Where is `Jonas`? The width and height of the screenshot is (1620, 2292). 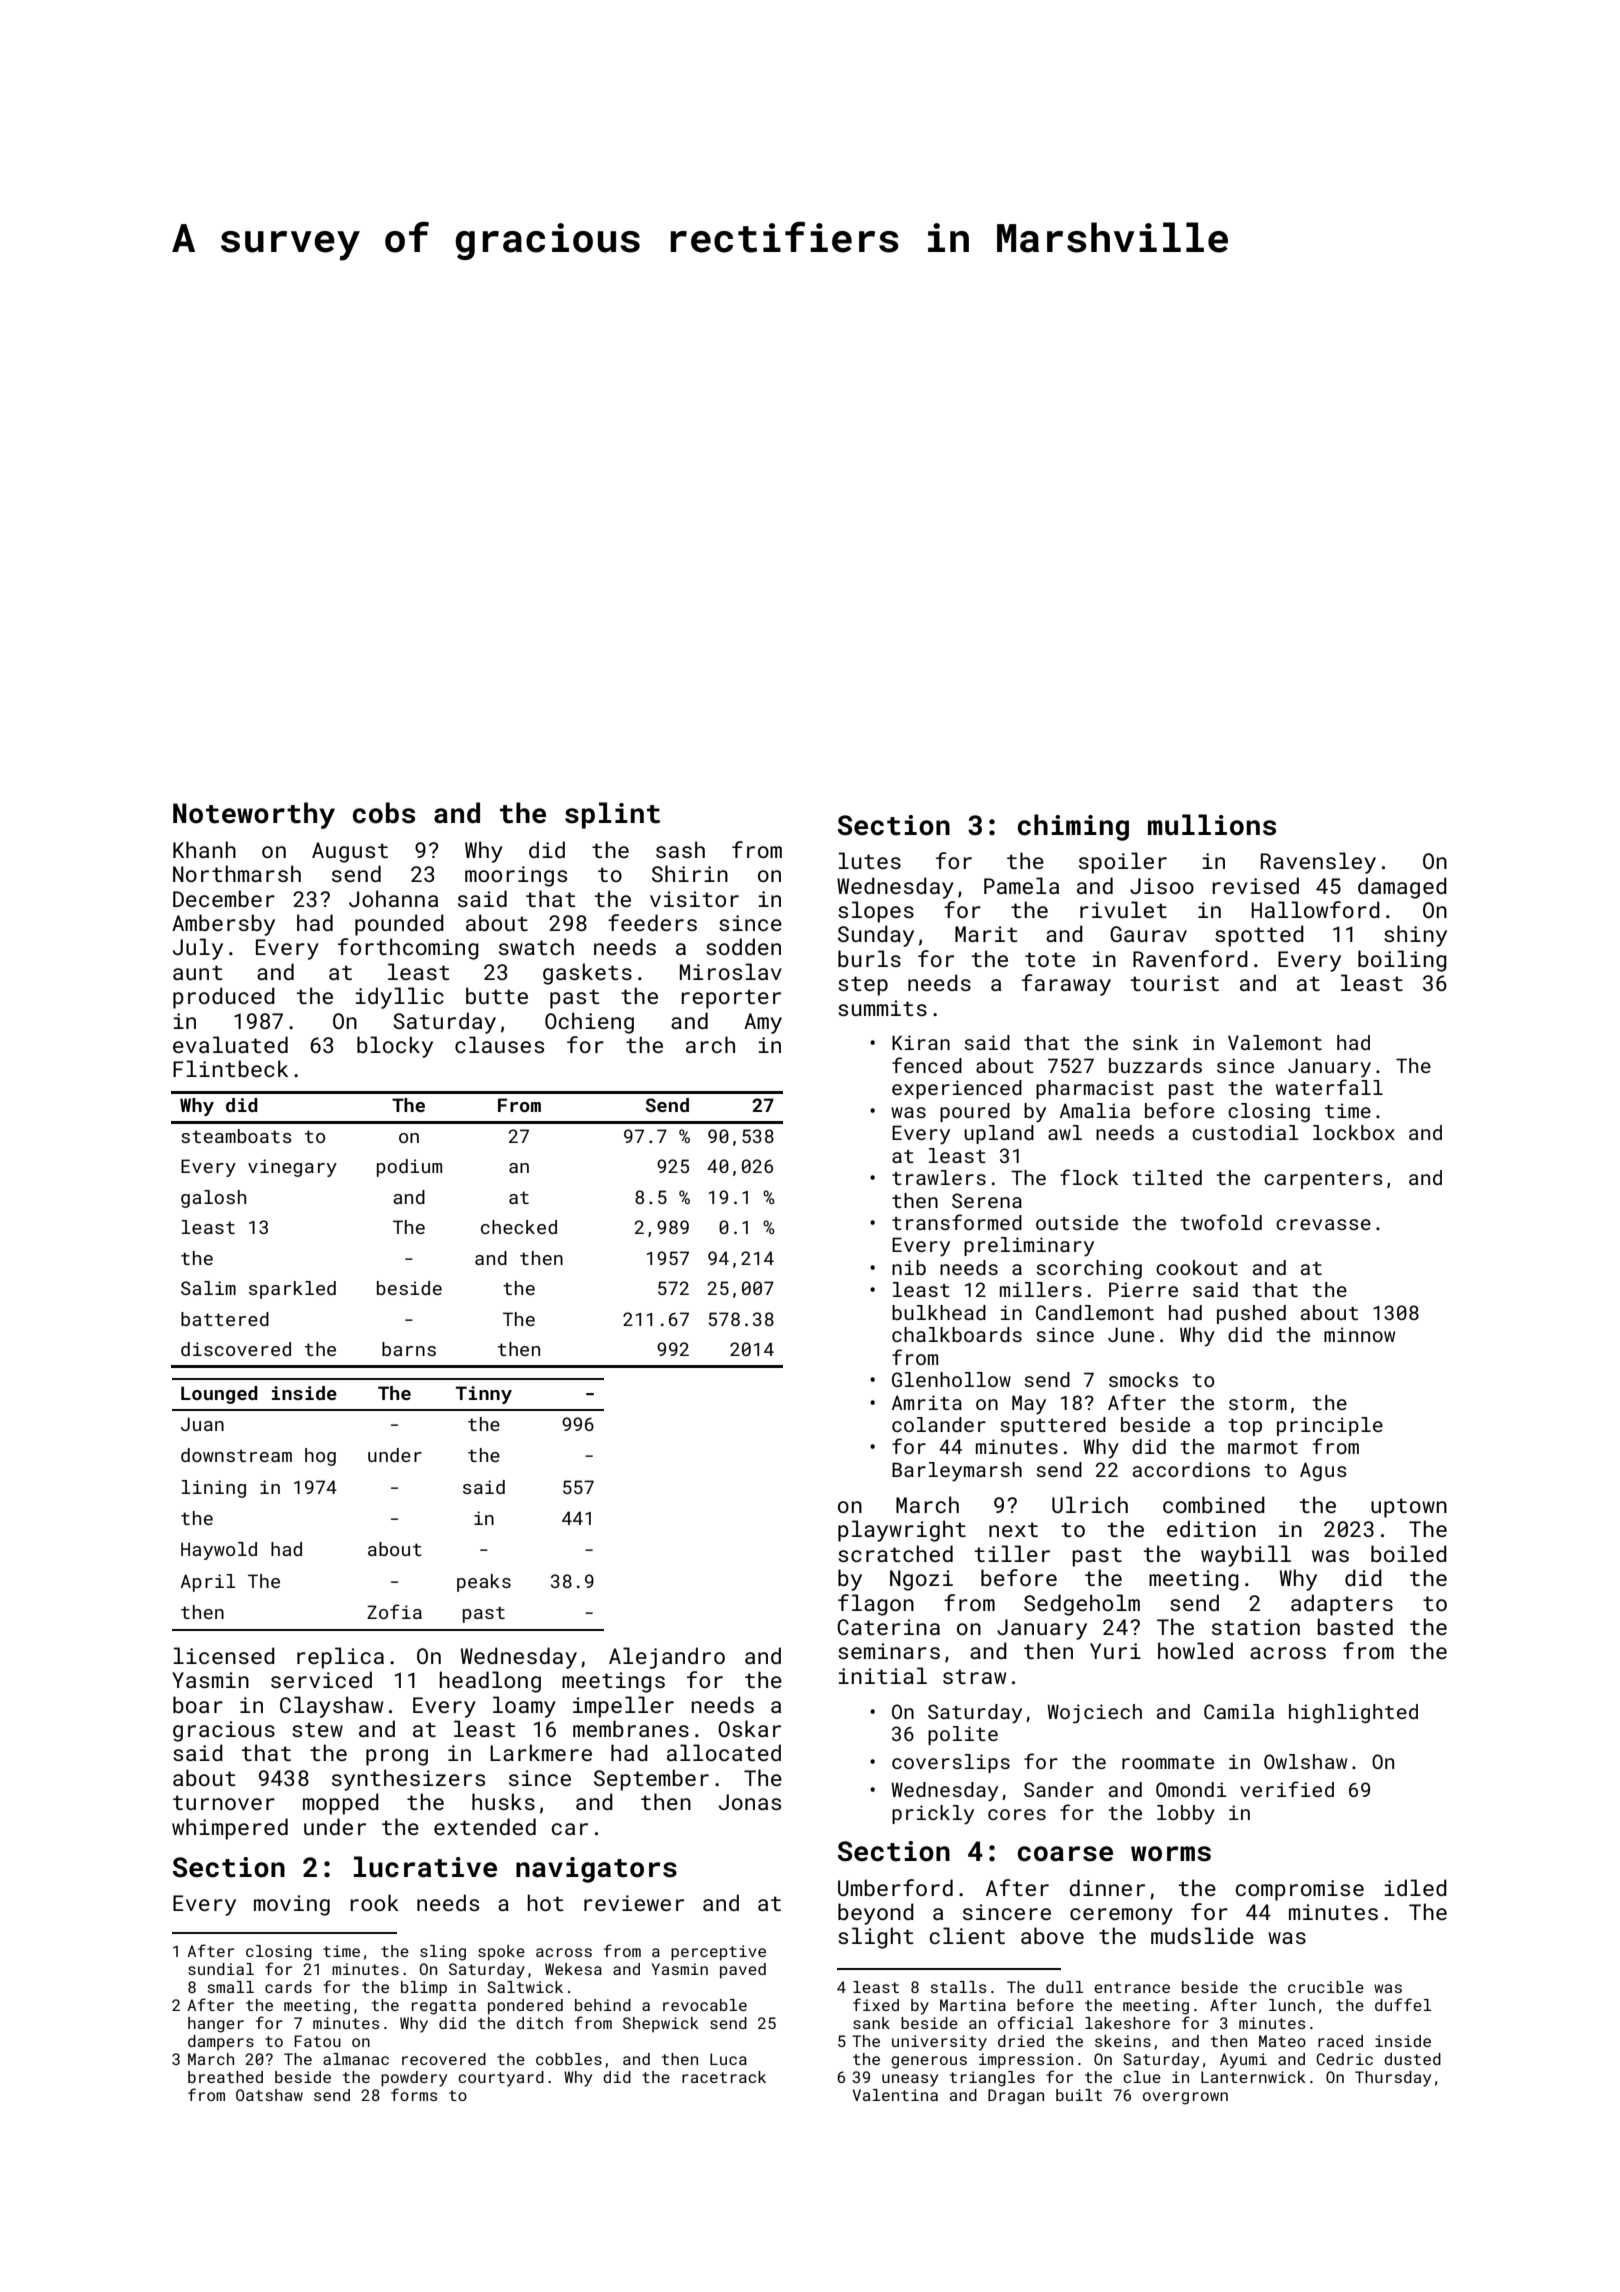
Jonas is located at coordinates (750, 1802).
